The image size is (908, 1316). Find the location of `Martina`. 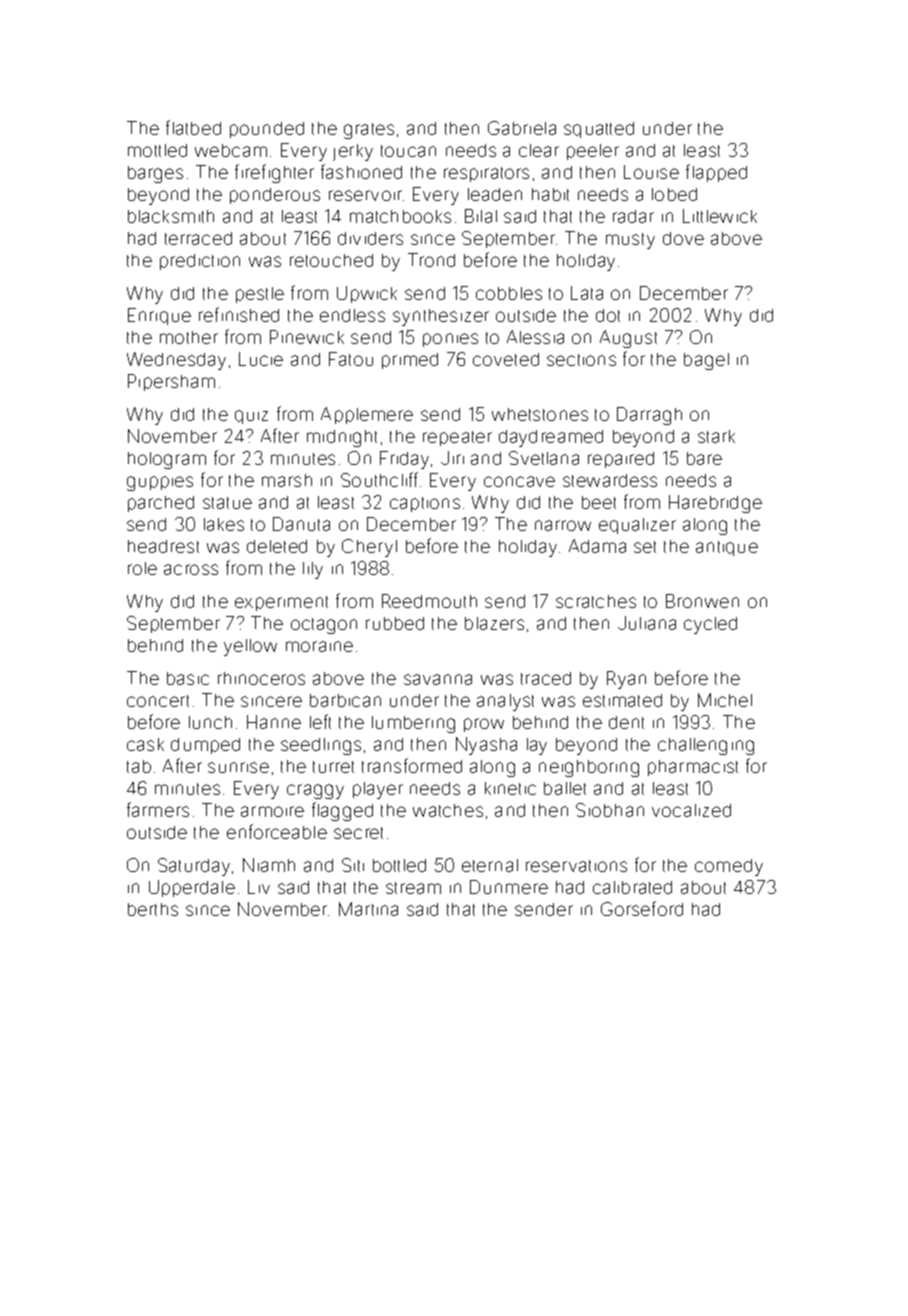

Martina is located at coordinates (368, 909).
